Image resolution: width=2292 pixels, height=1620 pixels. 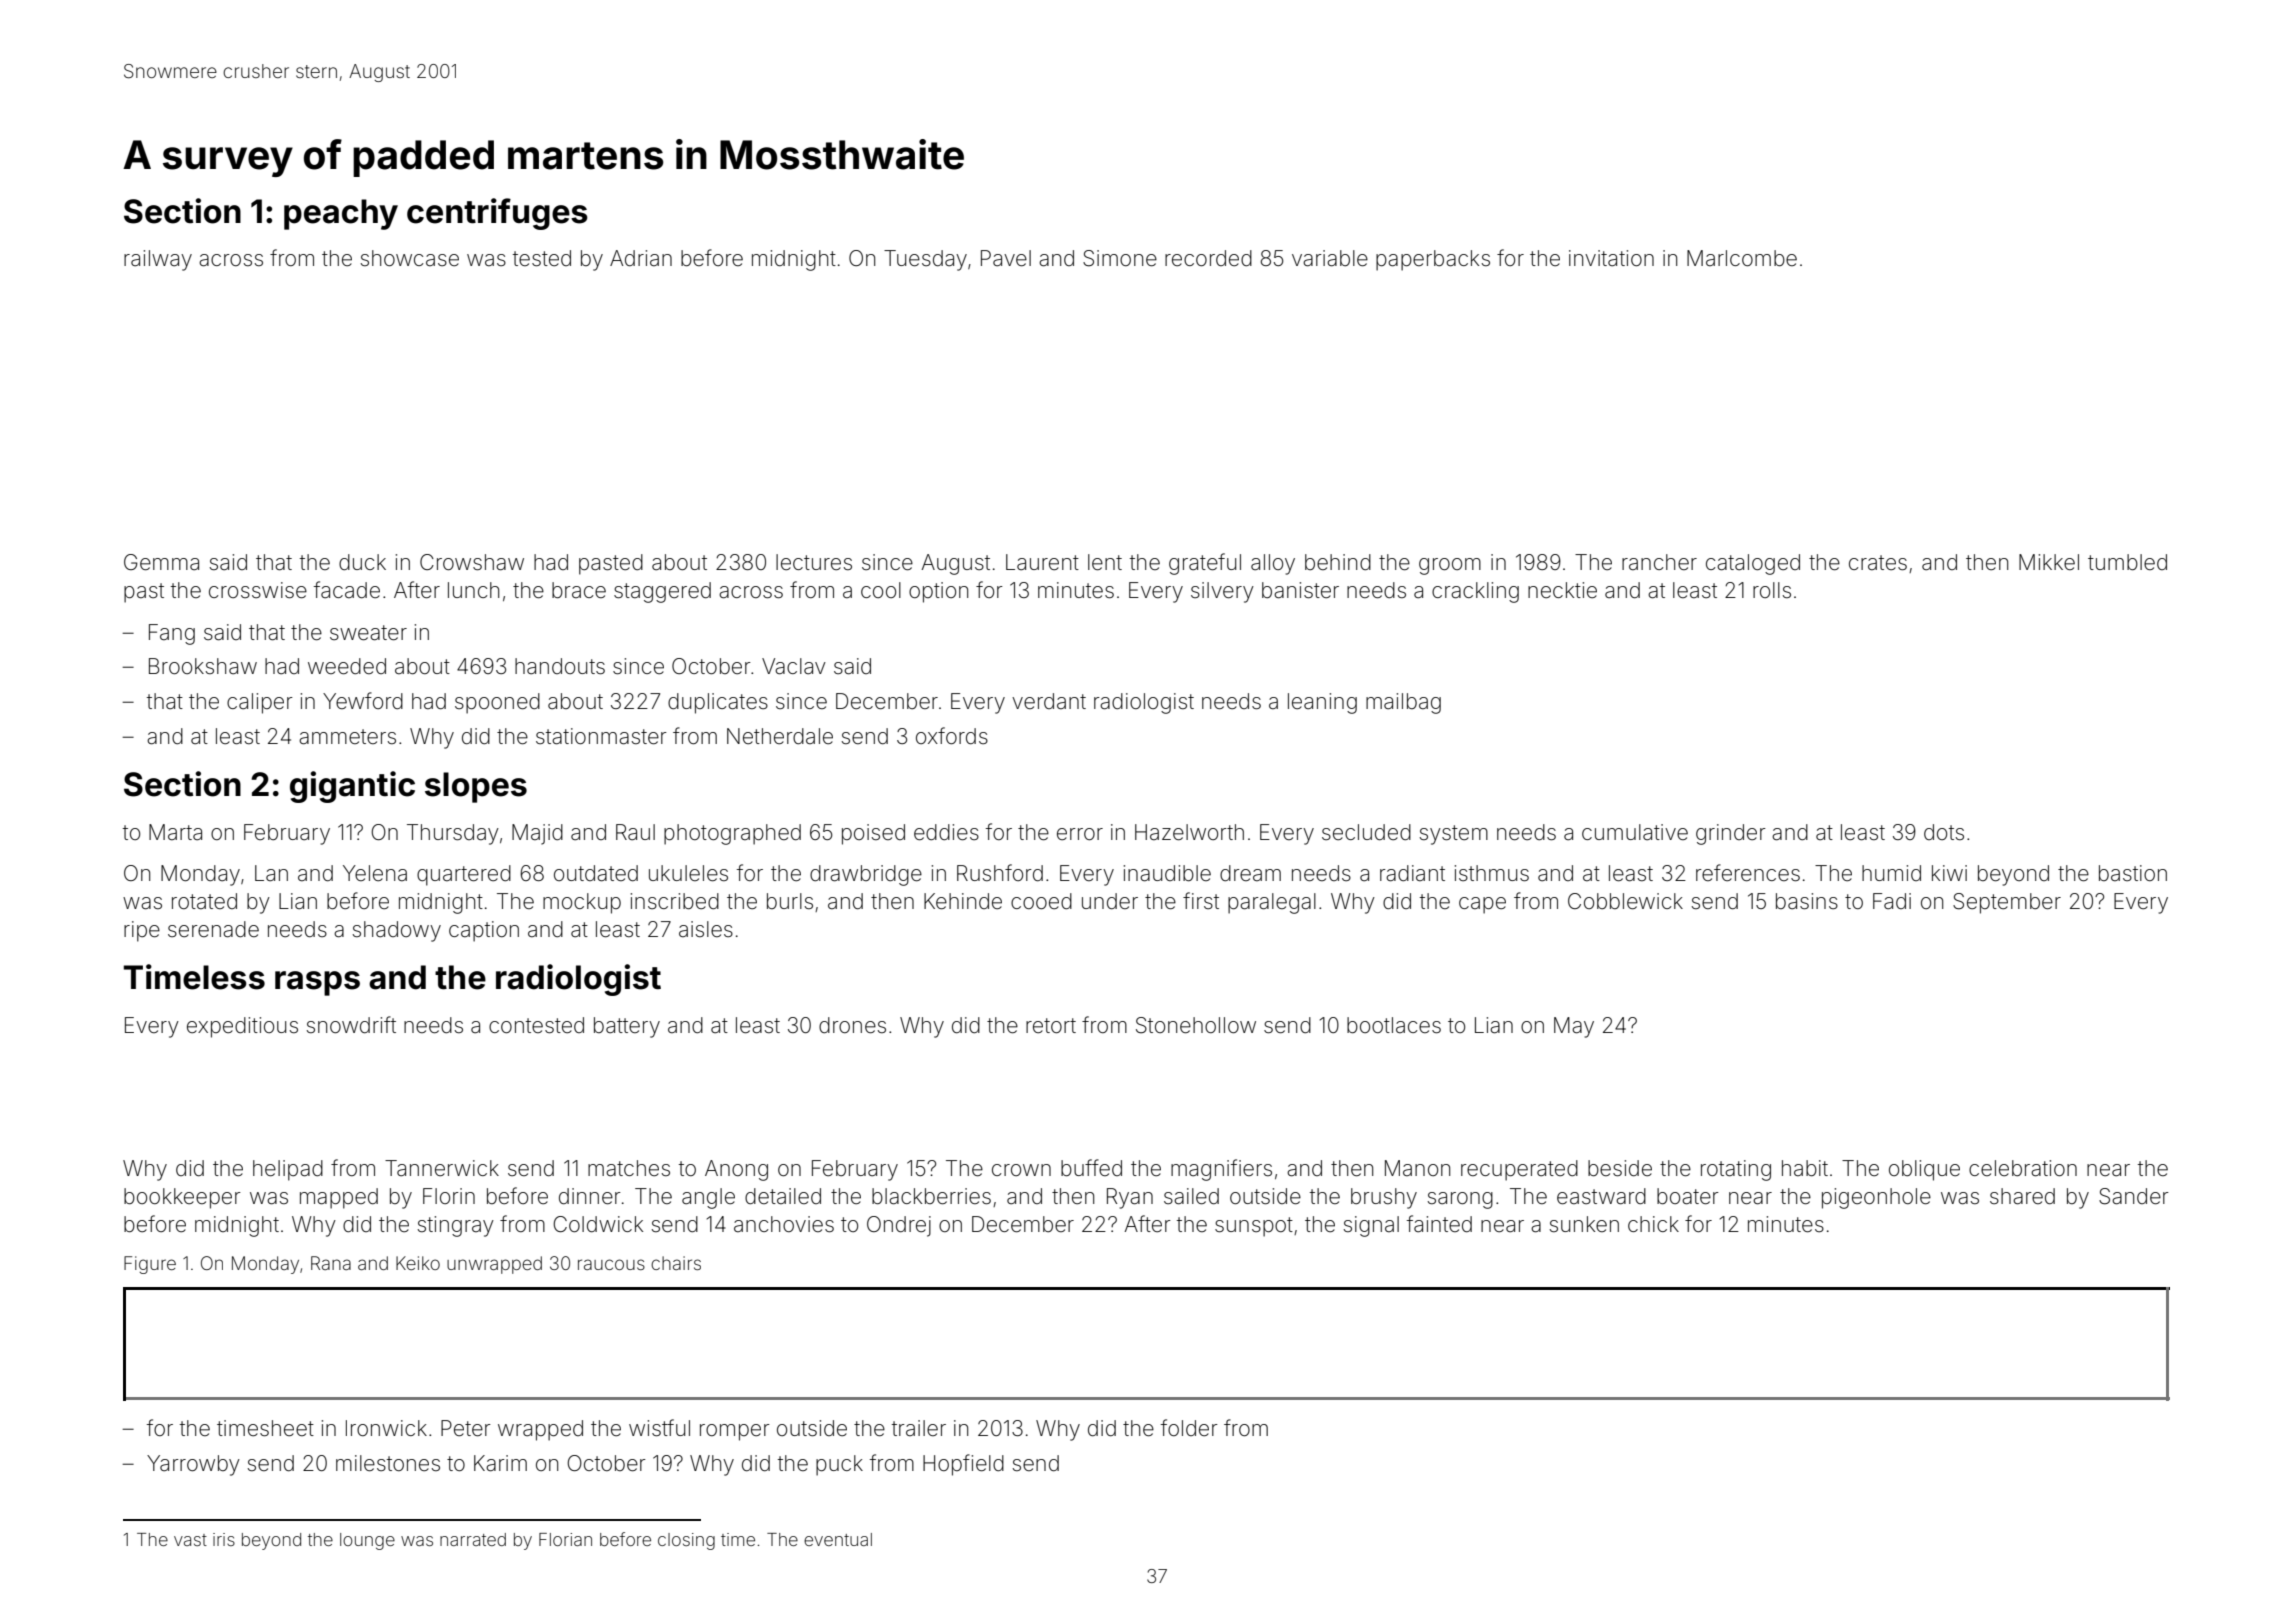 I want to click on expeditious, so click(x=242, y=1027).
